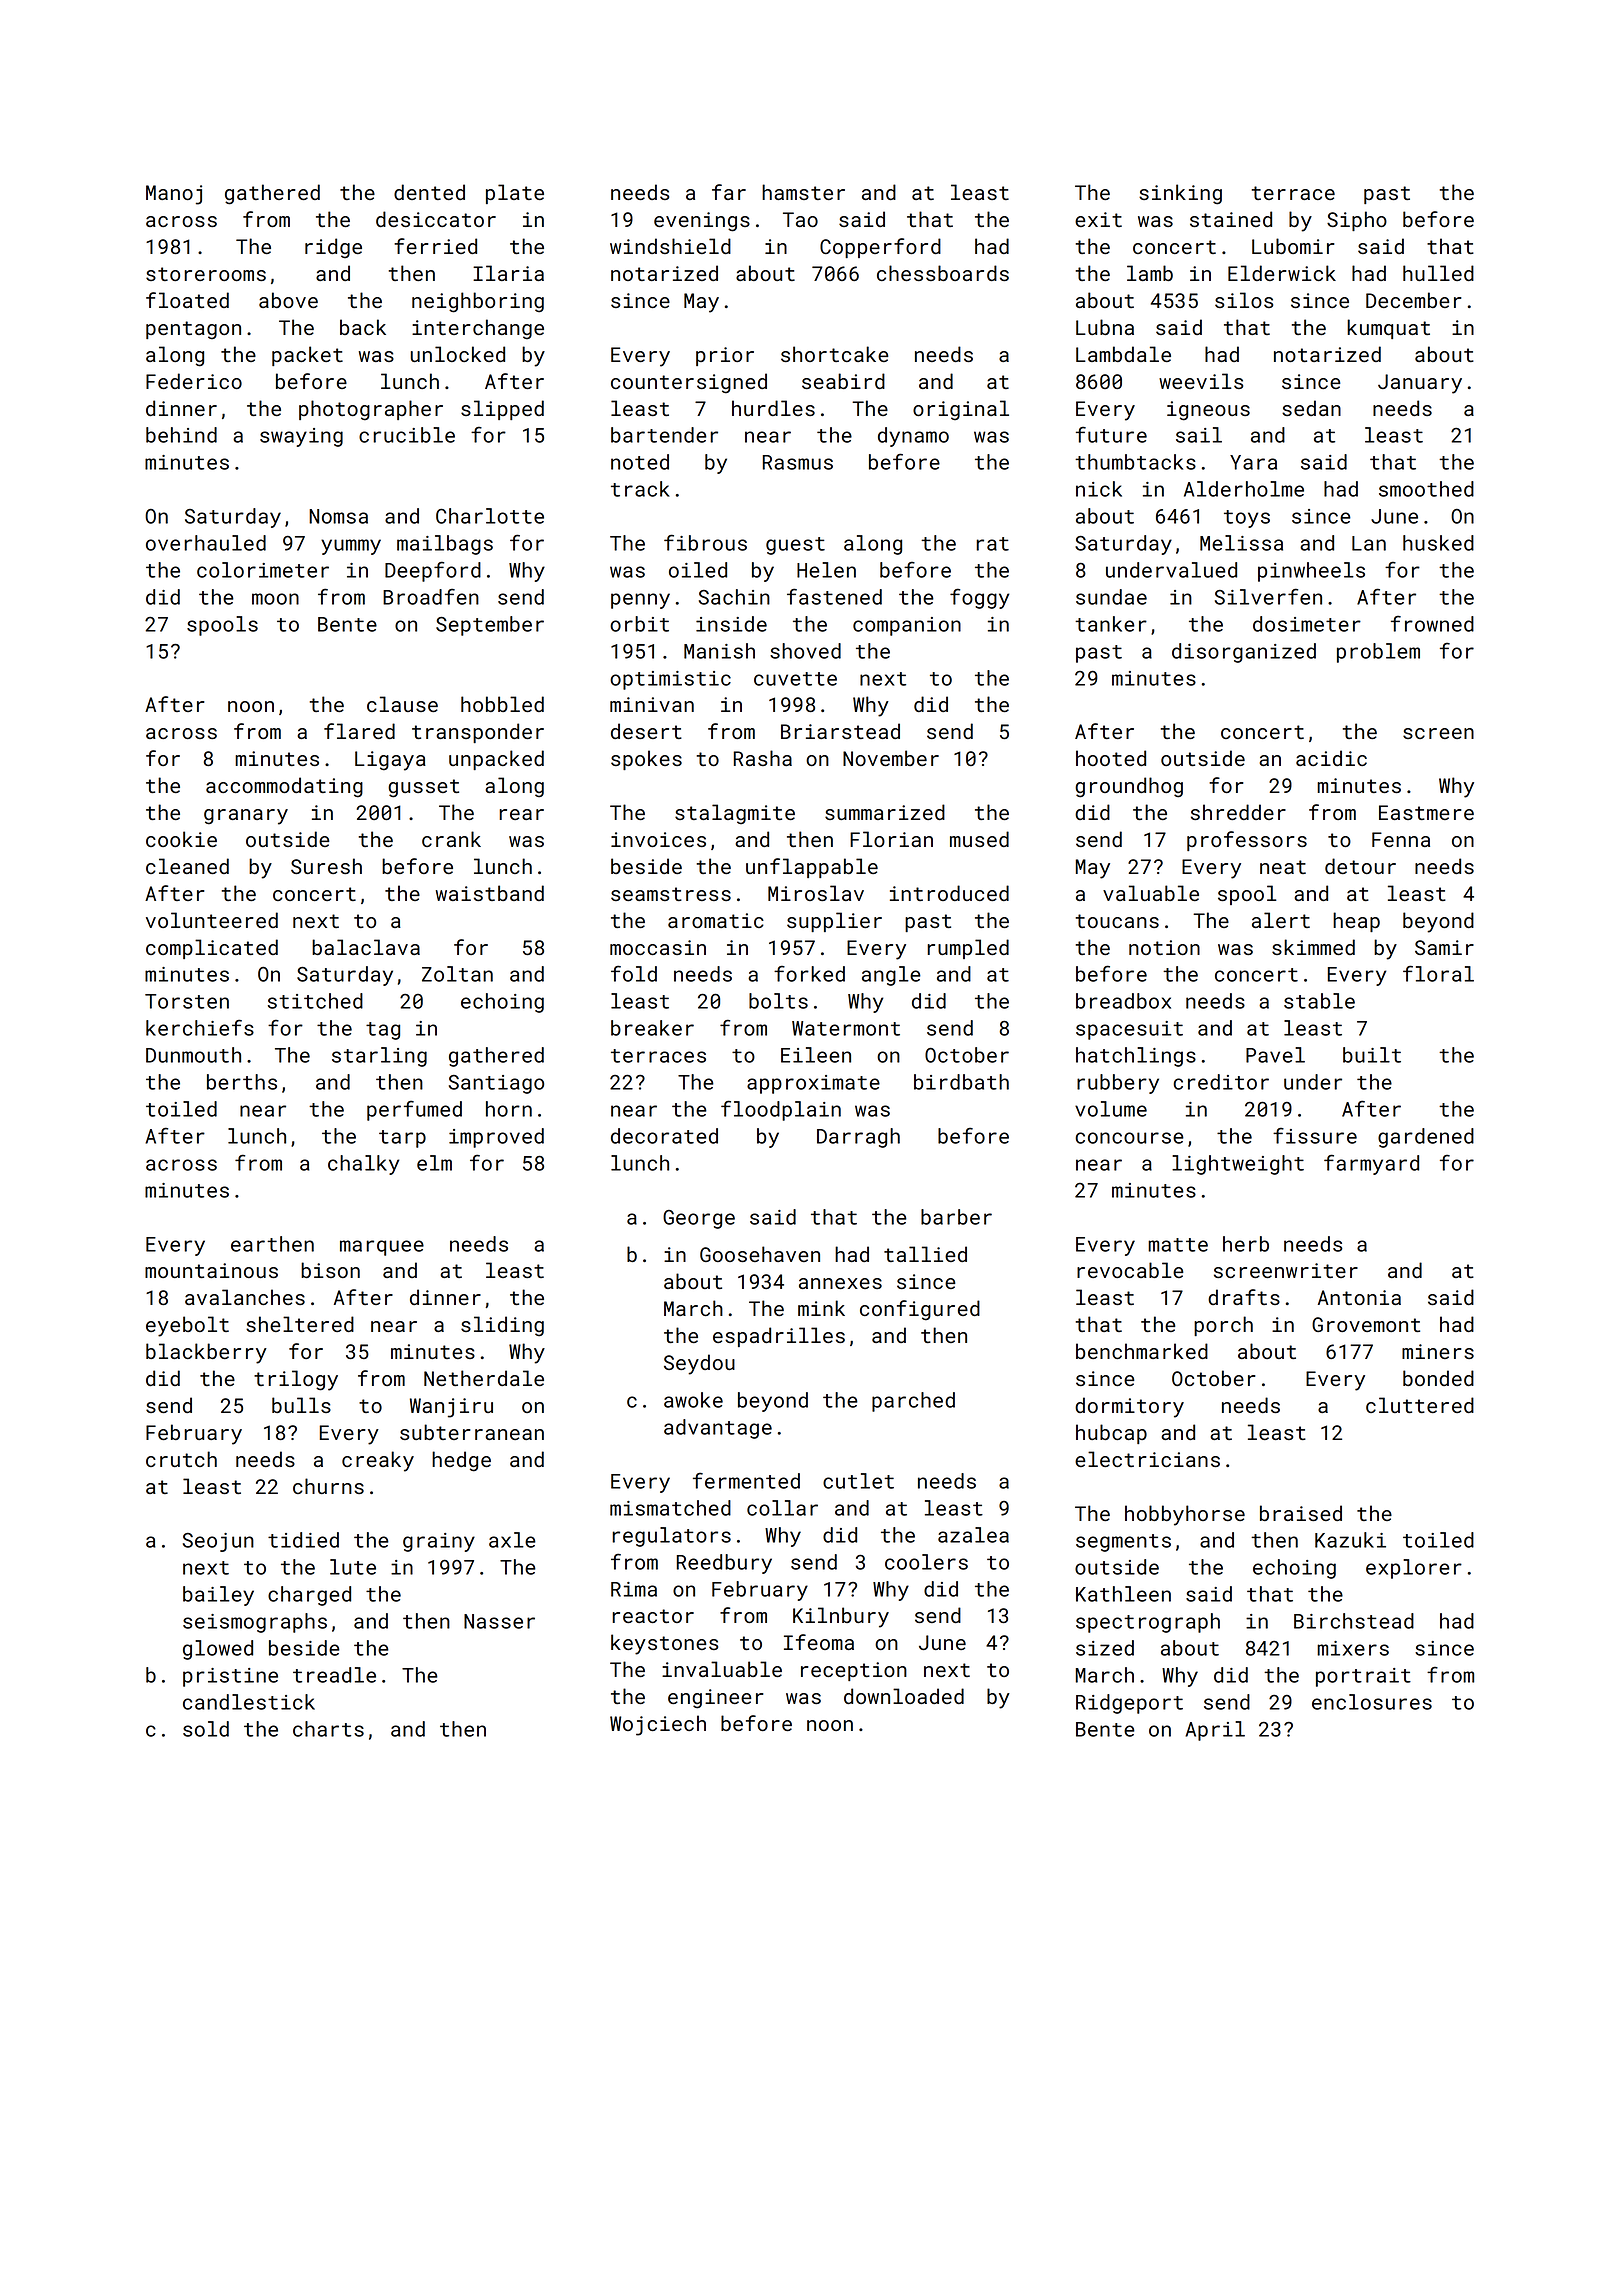 The height and width of the screenshot is (2292, 1620). Describe the element at coordinates (328, 1729) in the screenshot. I see `charts` at that location.
